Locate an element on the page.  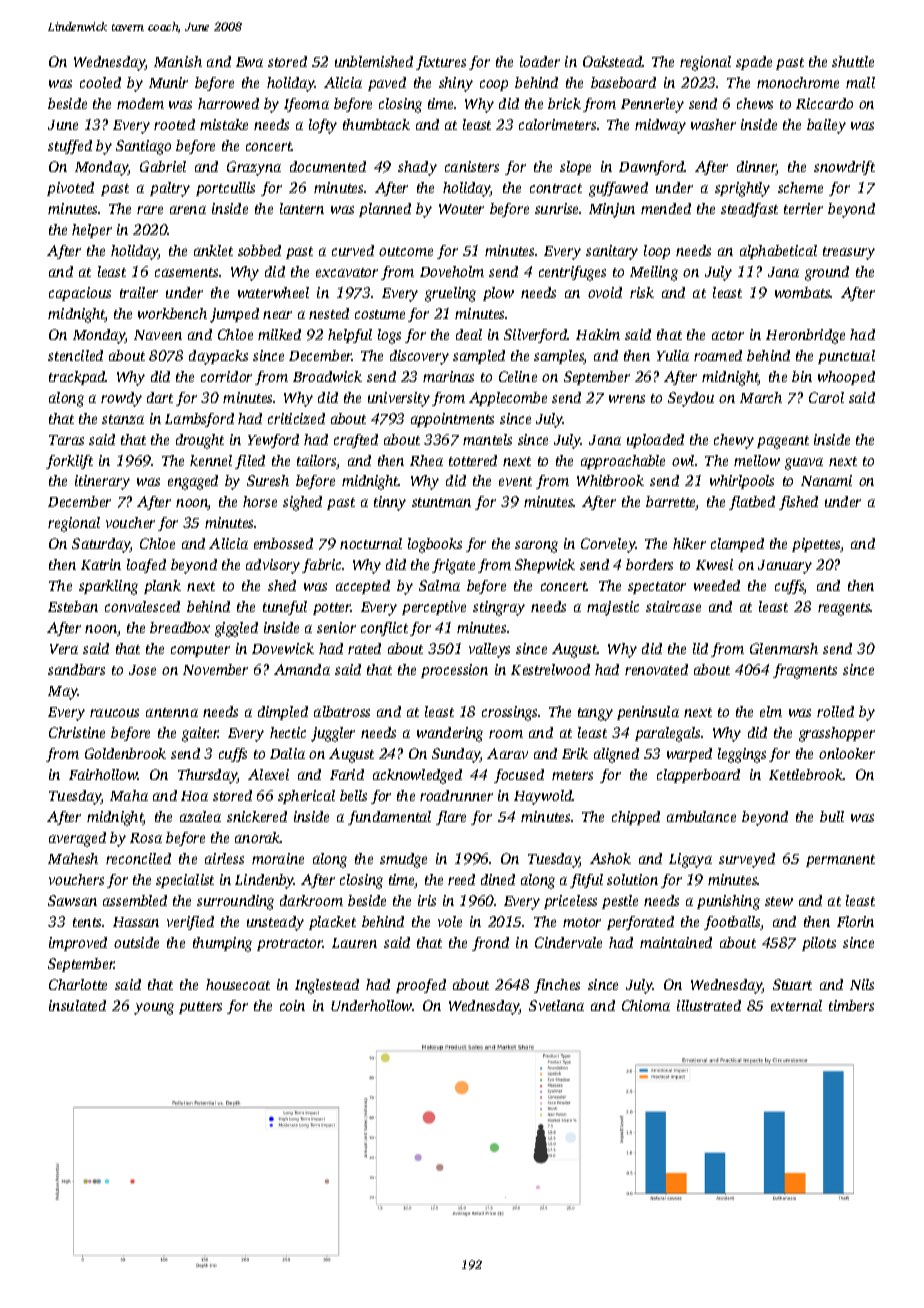
Applecombe is located at coordinates (508, 399).
